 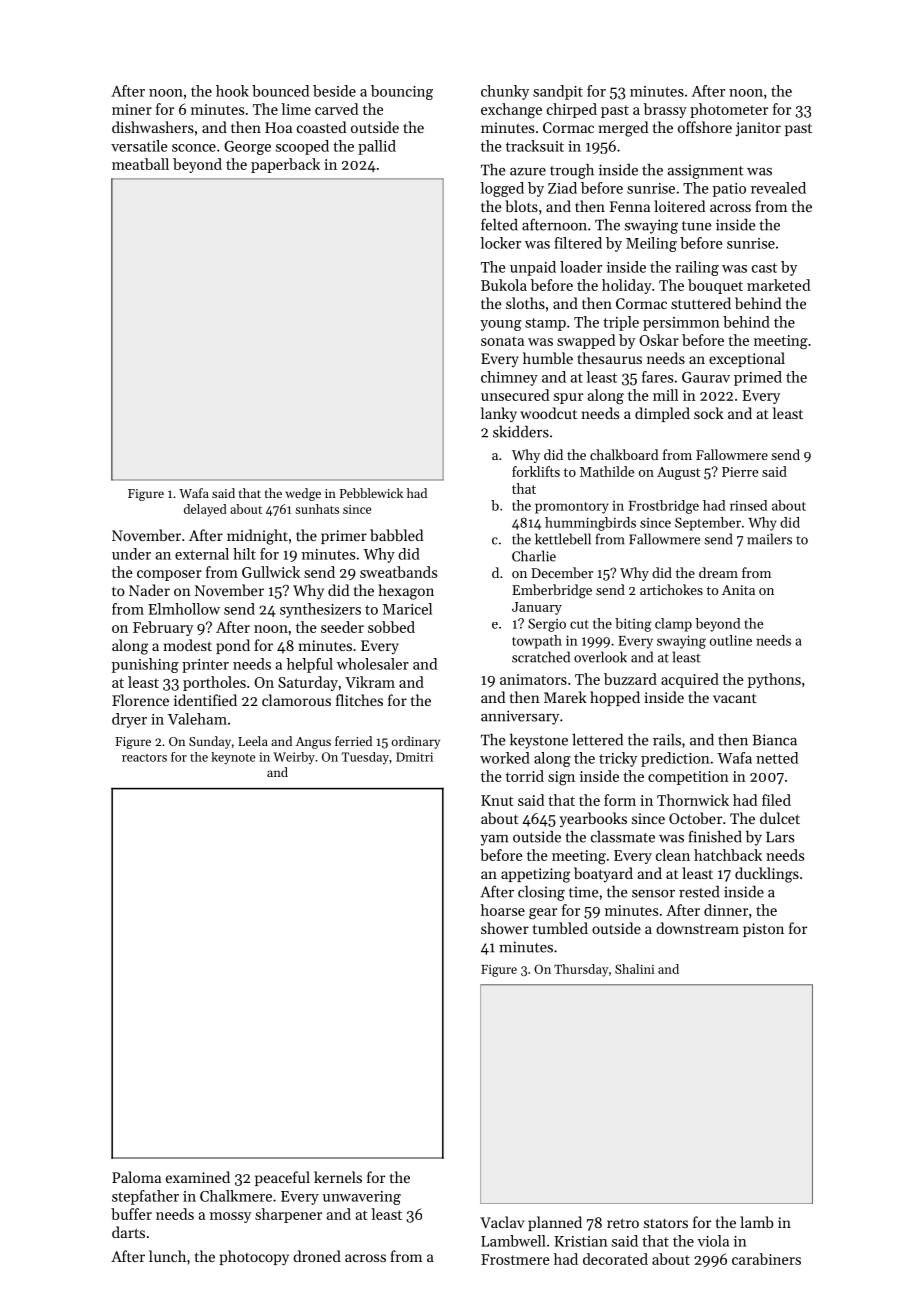 What do you see at coordinates (763, 930) in the screenshot?
I see `piston` at bounding box center [763, 930].
